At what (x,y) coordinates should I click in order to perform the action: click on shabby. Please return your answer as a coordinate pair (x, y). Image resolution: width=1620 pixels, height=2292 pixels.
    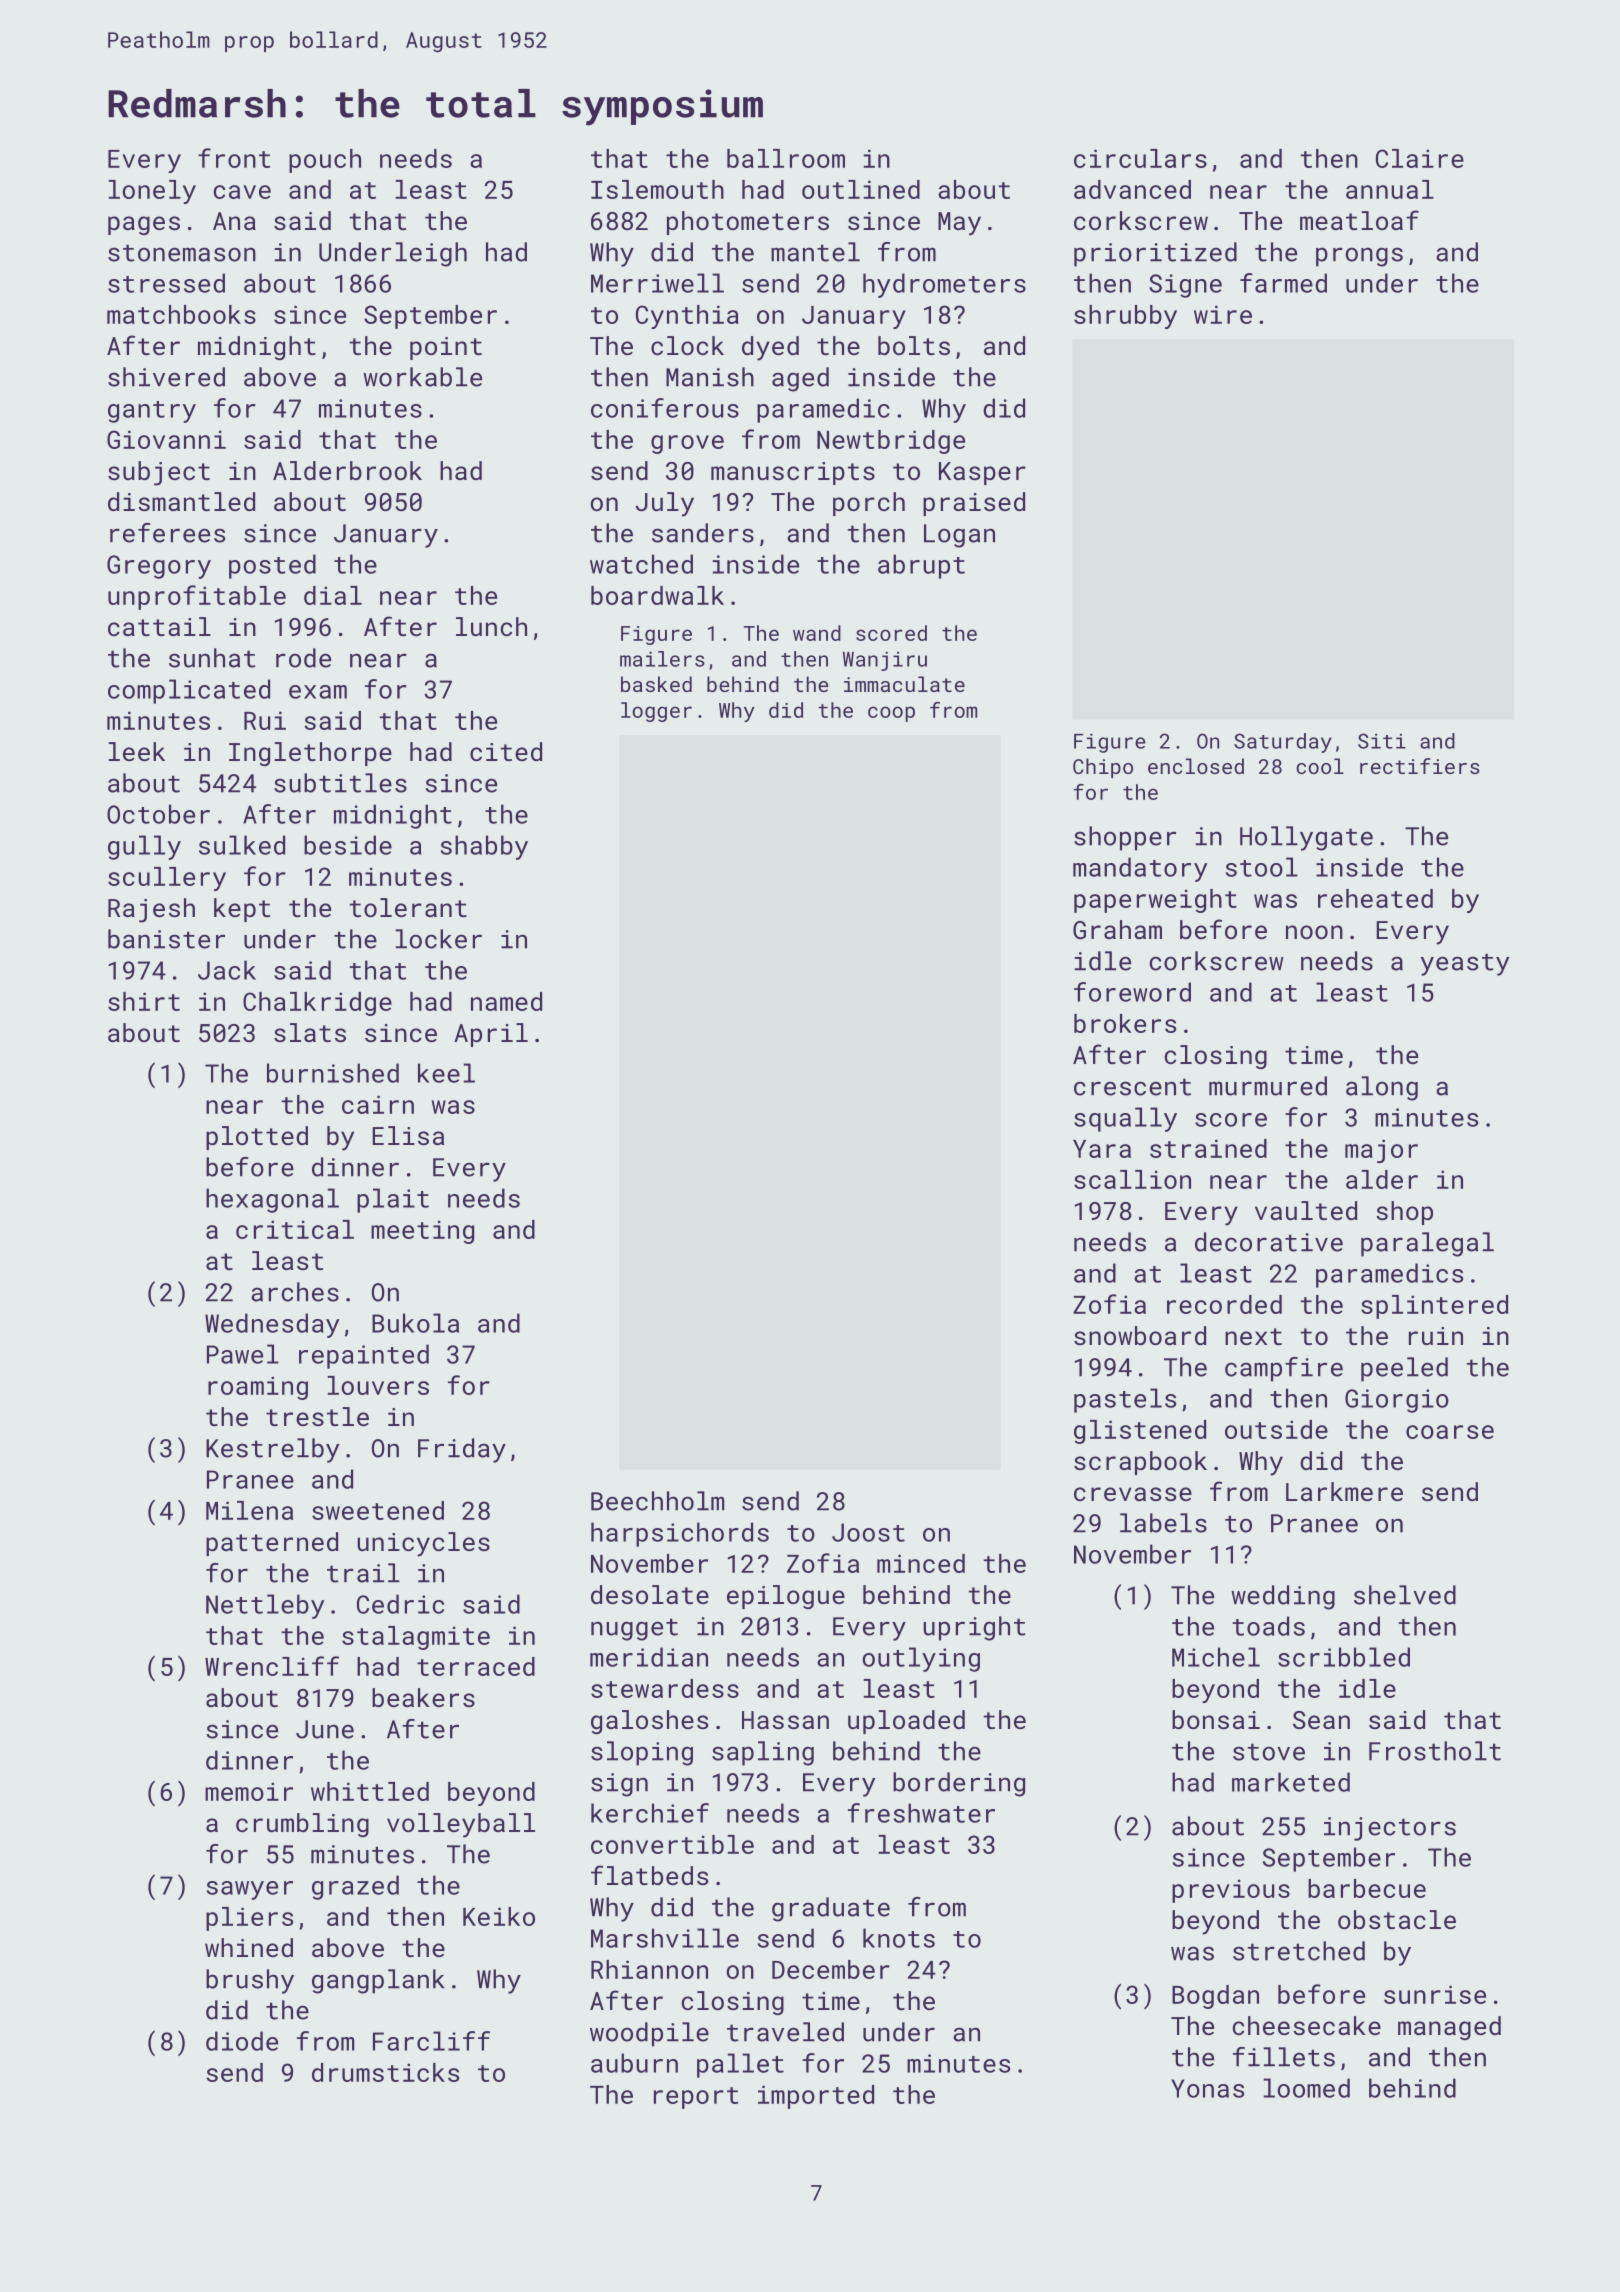
    Looking at the image, I should click on (484, 847).
